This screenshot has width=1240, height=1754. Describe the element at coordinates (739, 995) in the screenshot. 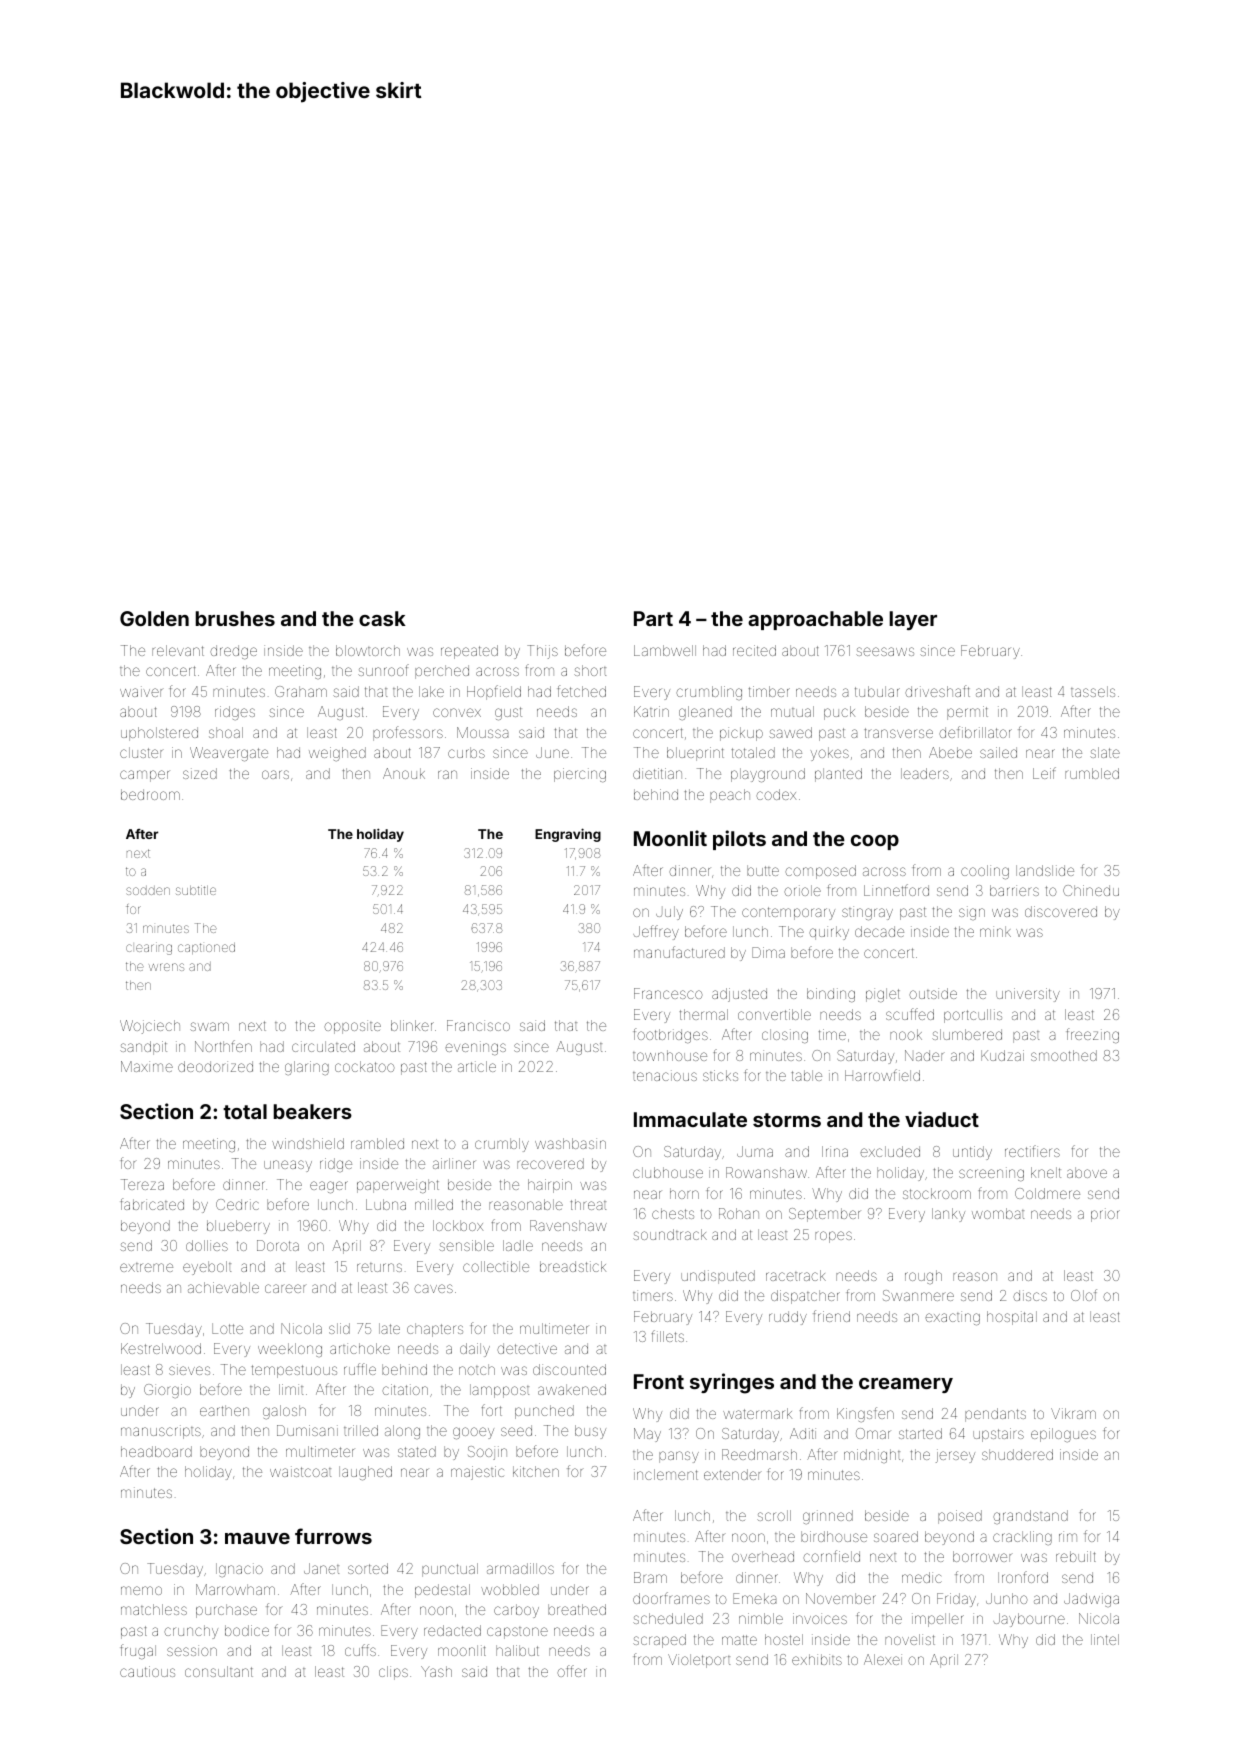

I see `adjusted` at that location.
